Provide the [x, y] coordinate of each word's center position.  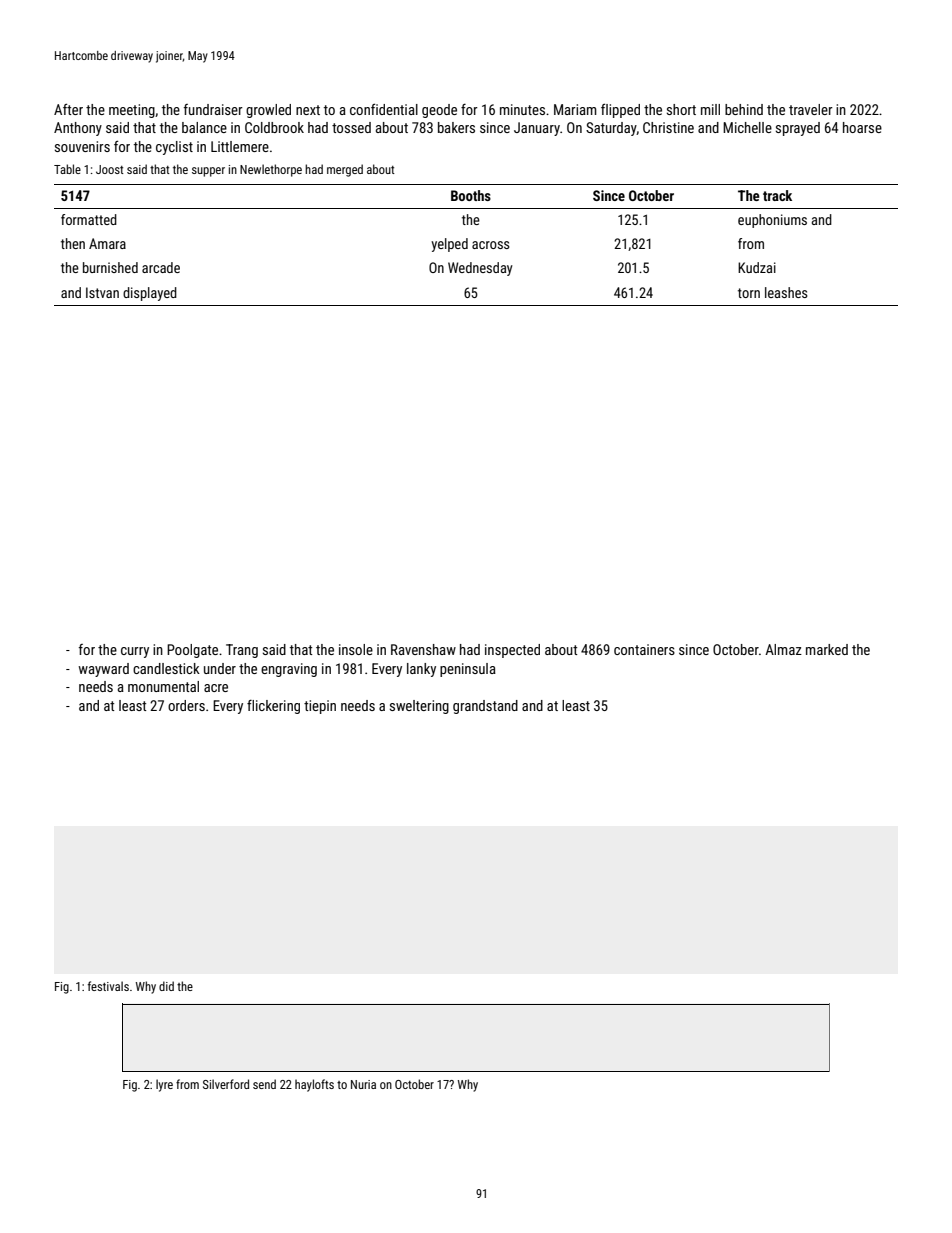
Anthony [78, 129]
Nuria [363, 1084]
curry [135, 652]
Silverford [226, 1084]
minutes [522, 109]
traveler [811, 109]
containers [644, 649]
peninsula [468, 670]
